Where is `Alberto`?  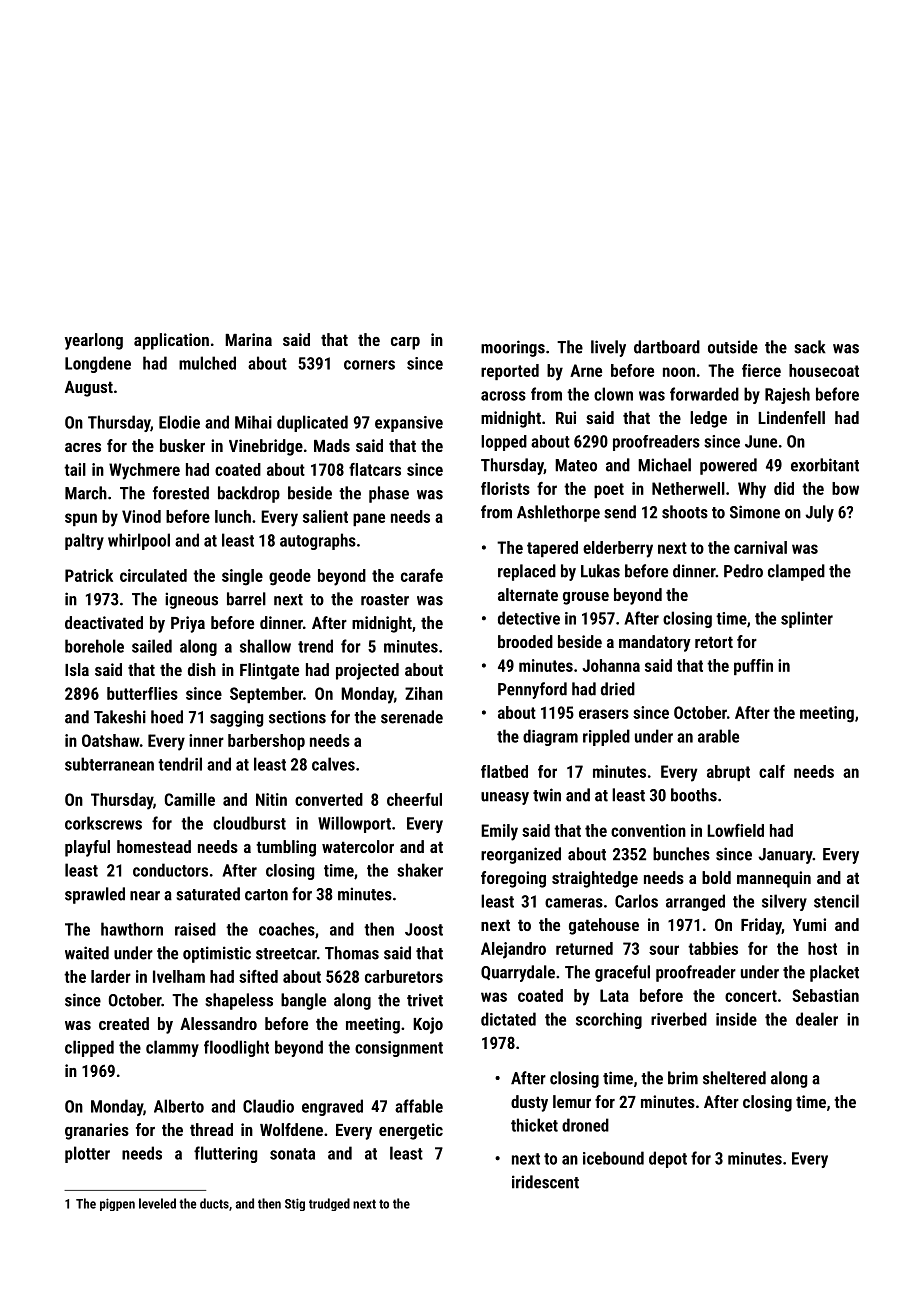 Alberto is located at coordinates (179, 1106).
